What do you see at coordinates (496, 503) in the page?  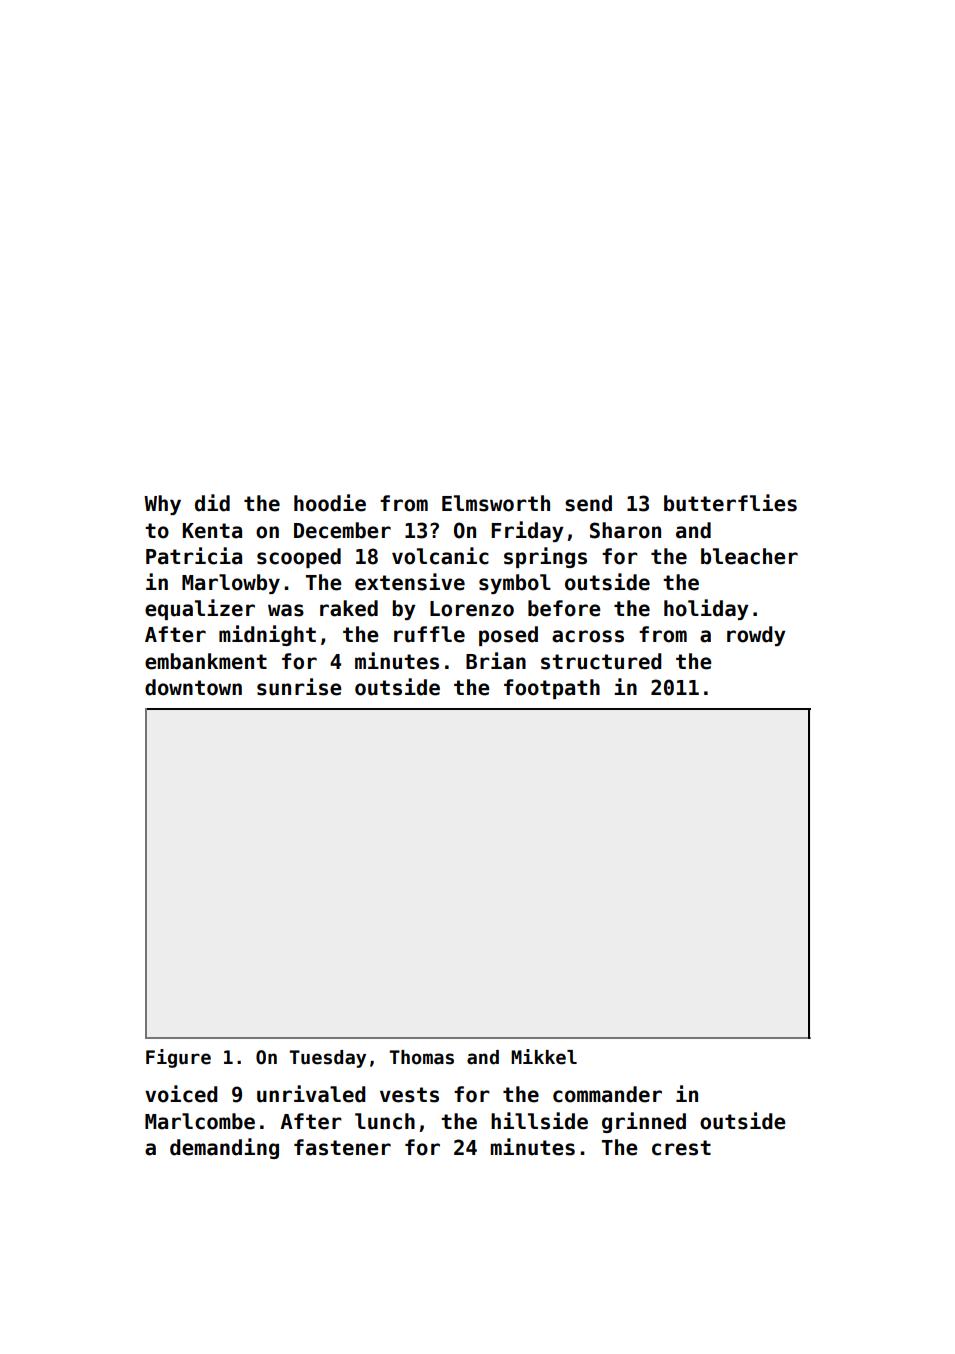 I see `Elmsworth` at bounding box center [496, 503].
